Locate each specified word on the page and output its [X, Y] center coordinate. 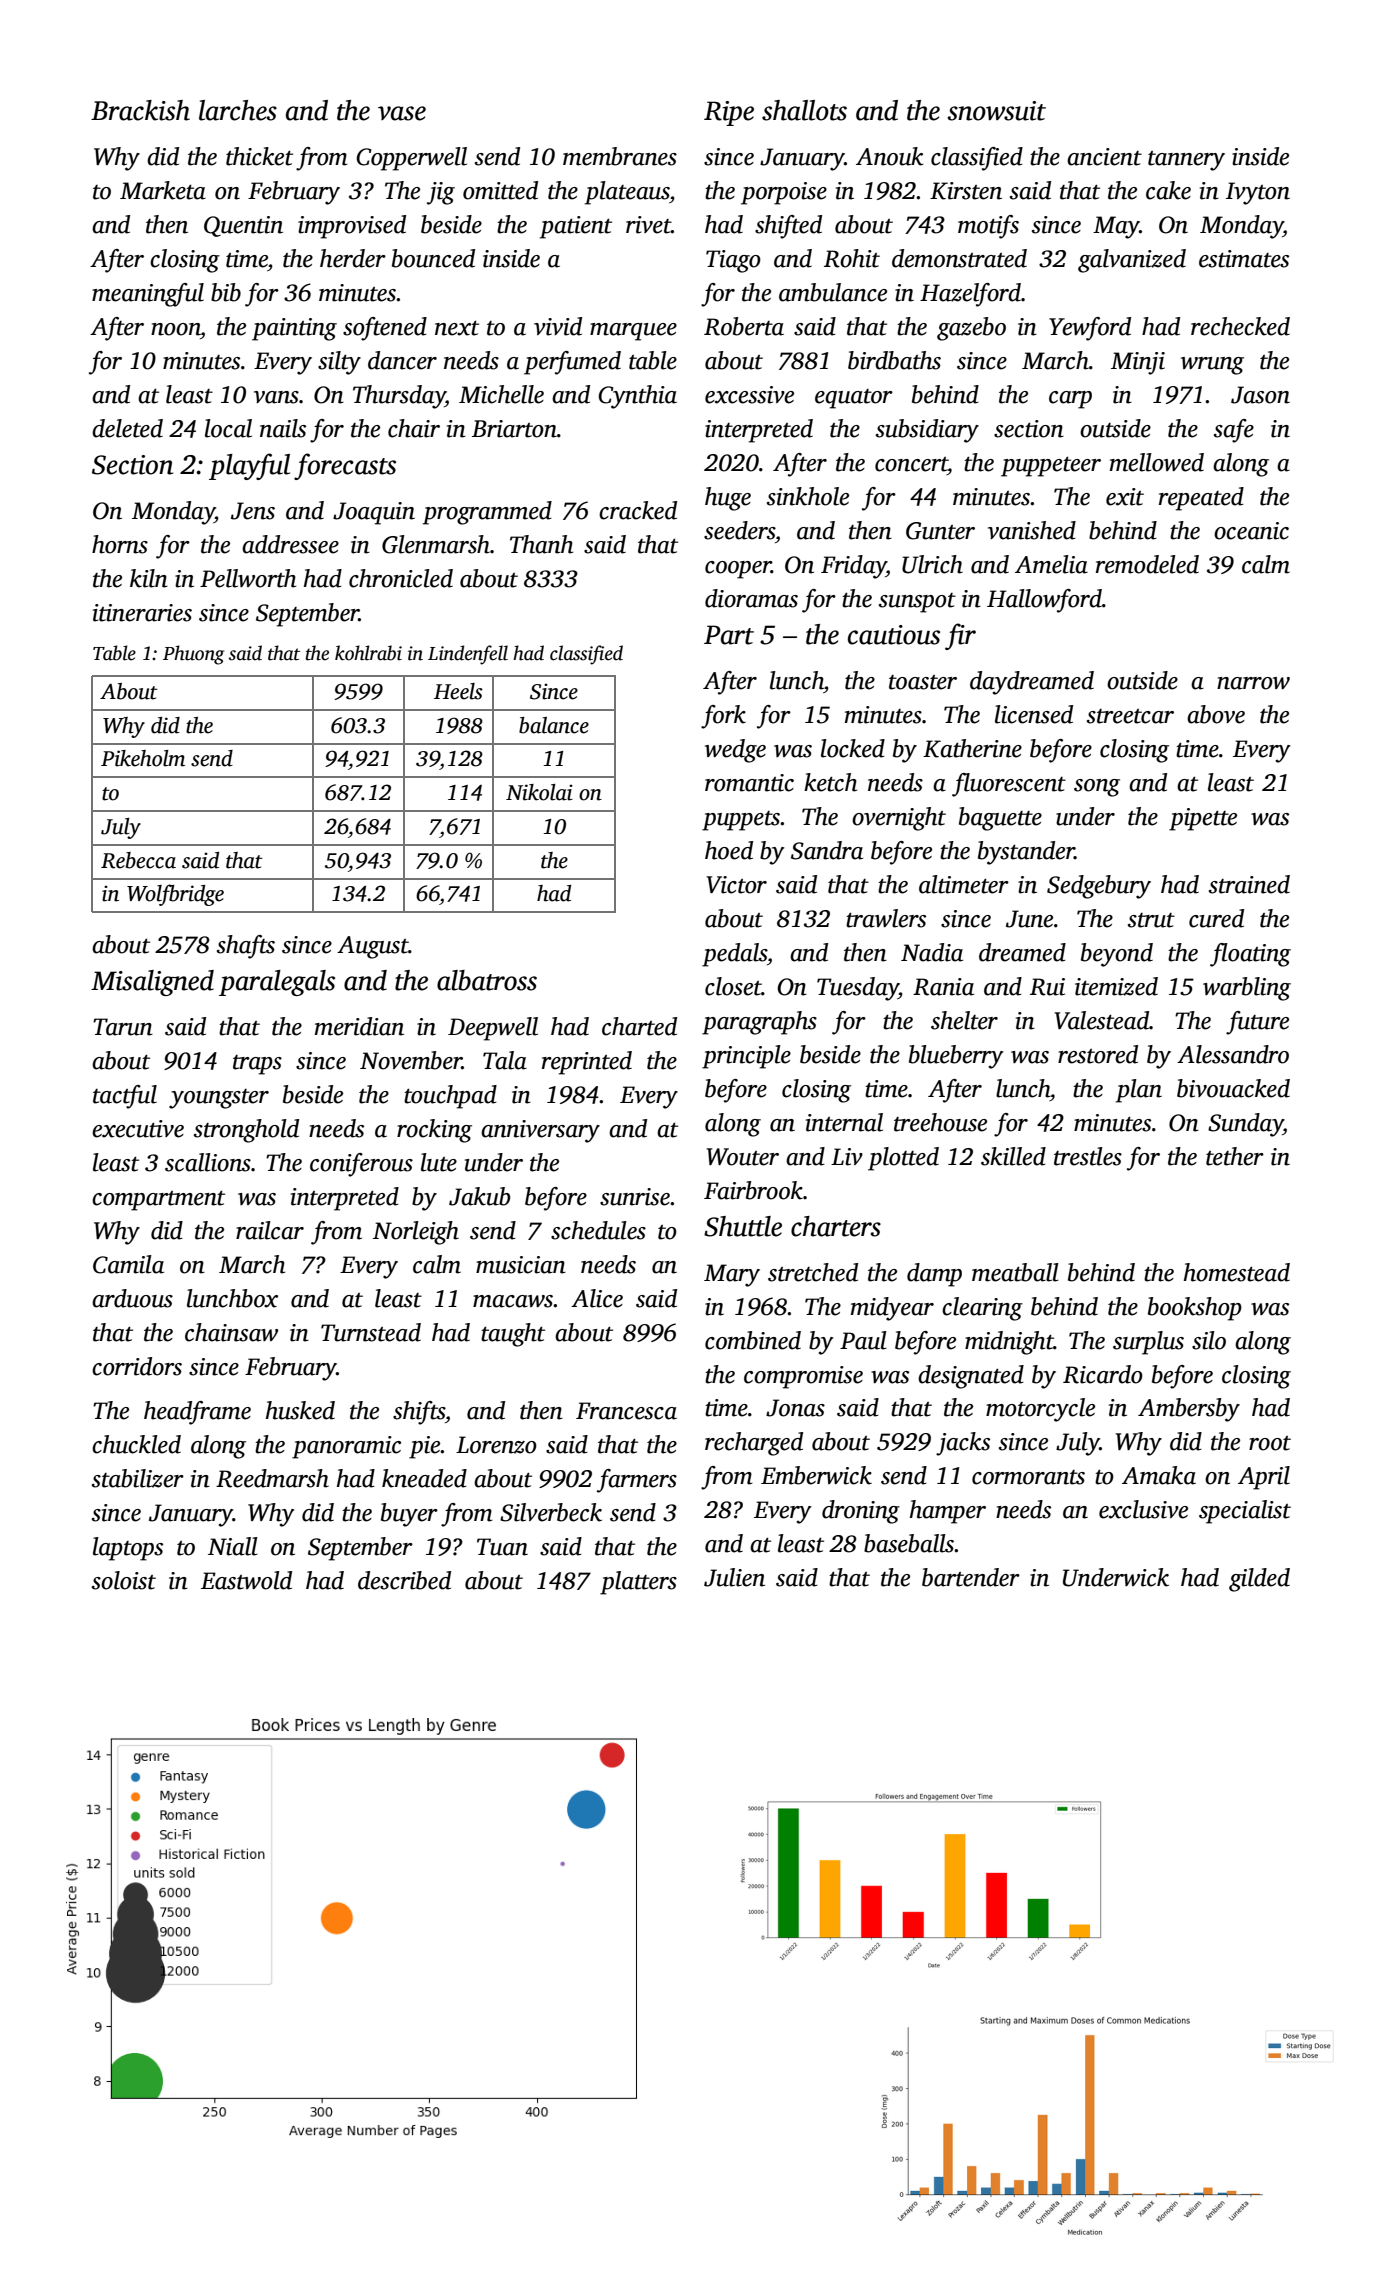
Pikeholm [143, 758]
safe [1234, 431]
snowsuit [996, 111]
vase [402, 113]
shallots [804, 110]
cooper [738, 570]
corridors [137, 1366]
